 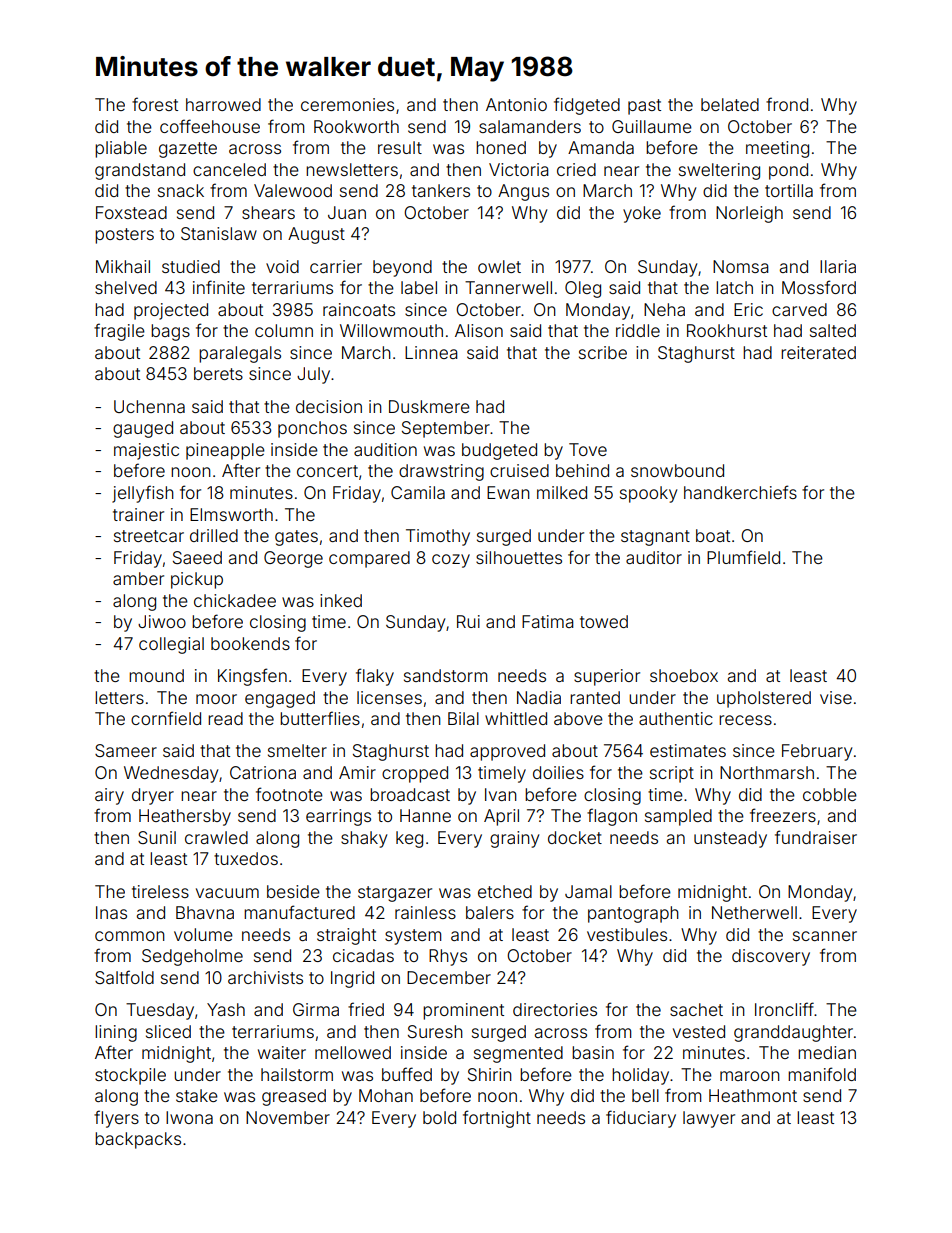 What do you see at coordinates (587, 106) in the document?
I see `fidgeted` at bounding box center [587, 106].
